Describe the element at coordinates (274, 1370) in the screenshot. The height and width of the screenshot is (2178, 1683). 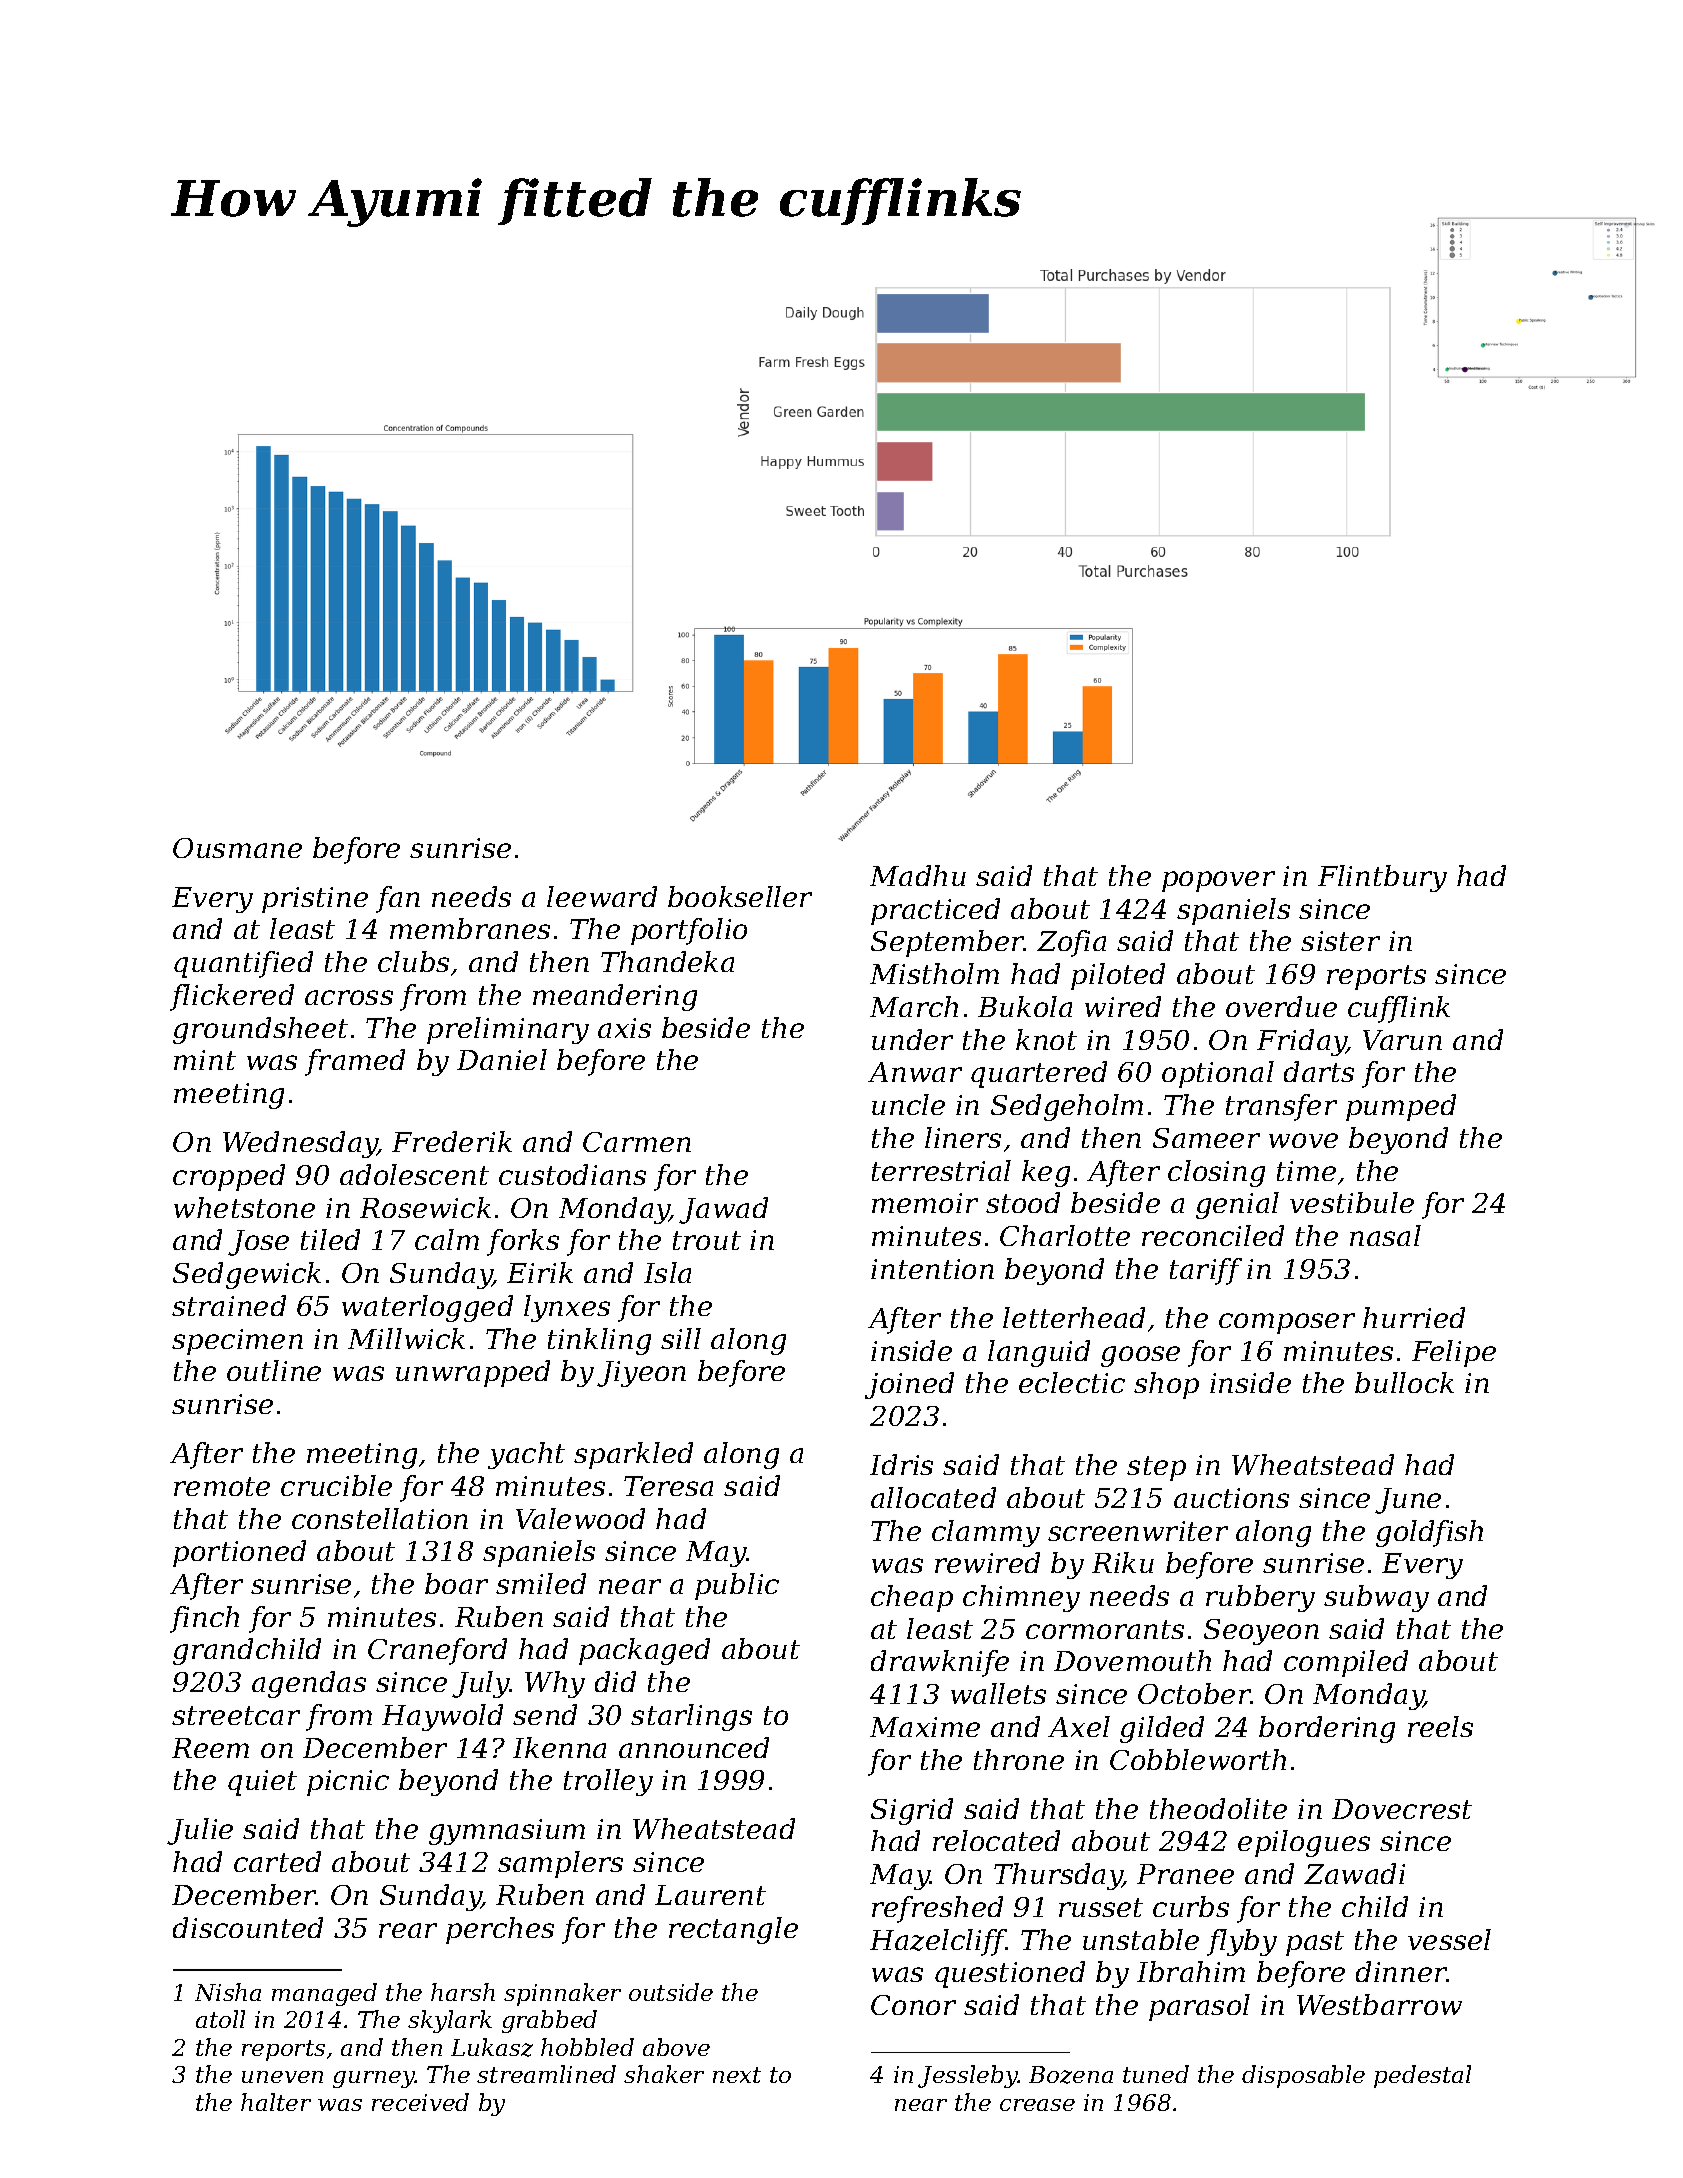
I see `outline` at that location.
